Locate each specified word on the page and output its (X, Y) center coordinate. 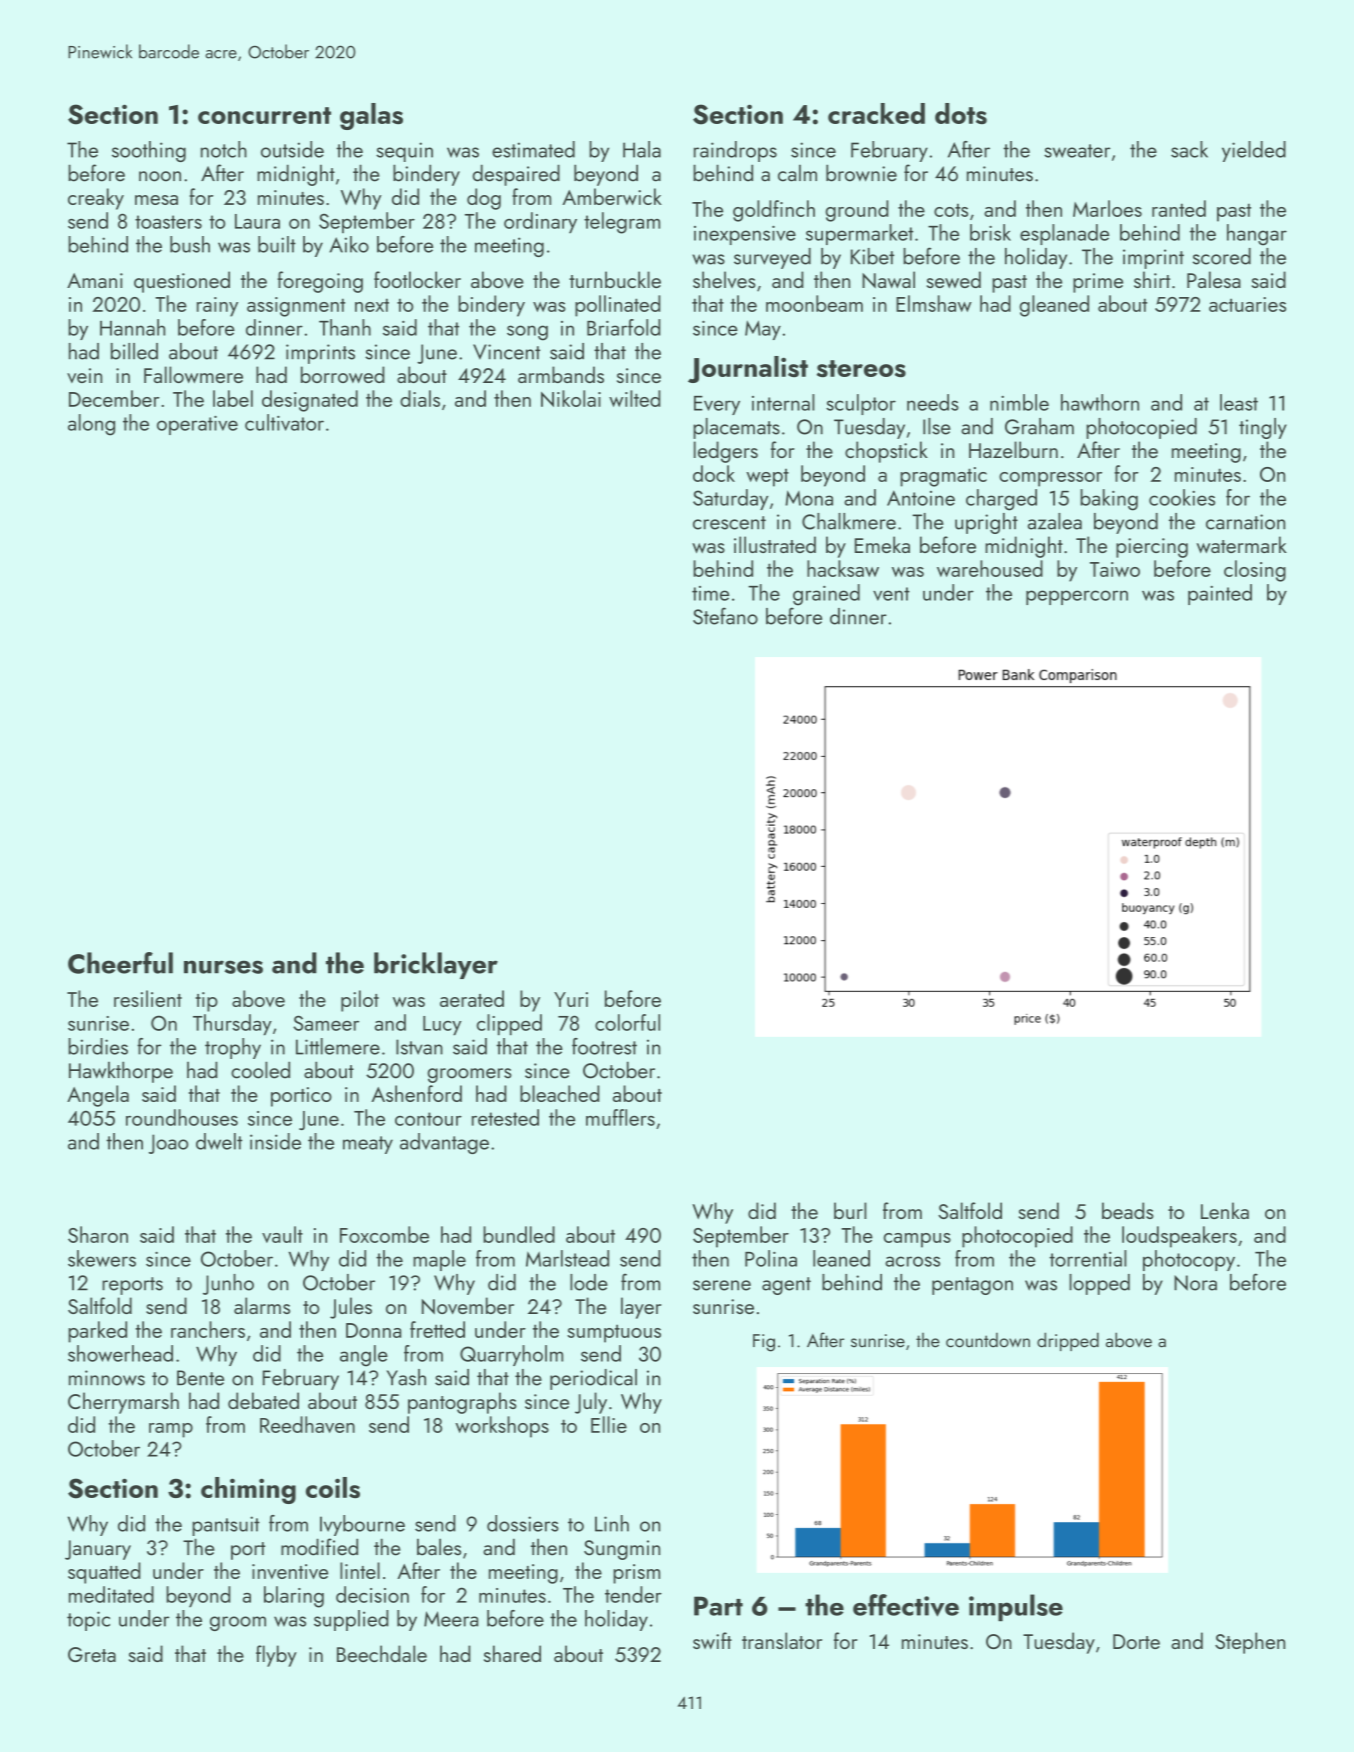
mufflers (620, 1117)
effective (906, 1605)
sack (1189, 149)
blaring (294, 1597)
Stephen (1250, 1643)
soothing (149, 151)
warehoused (990, 568)
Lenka (1225, 1210)
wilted (635, 398)
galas (371, 116)
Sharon (98, 1234)
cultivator (284, 422)
